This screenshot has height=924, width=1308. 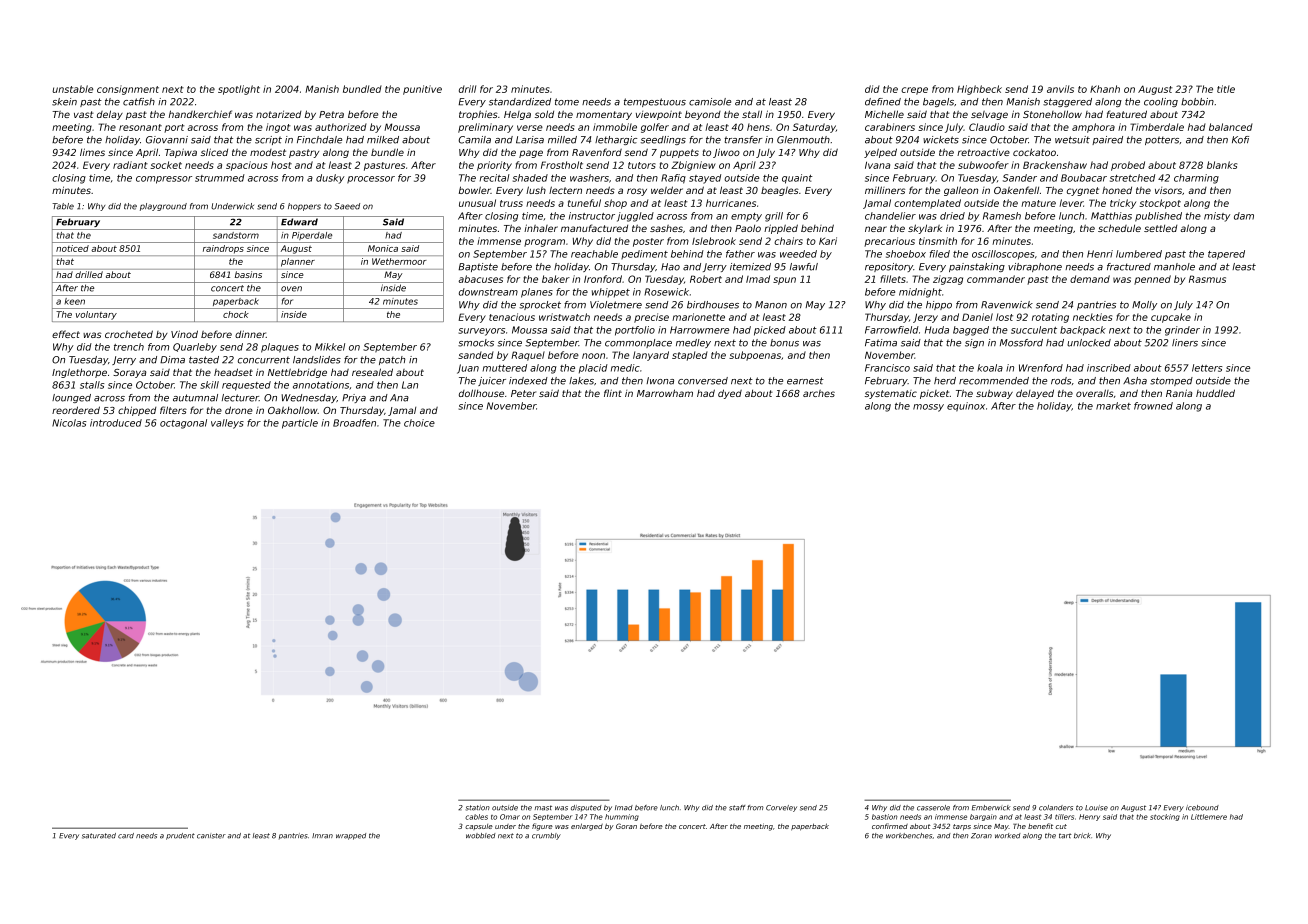 I want to click on defined, so click(x=883, y=102).
